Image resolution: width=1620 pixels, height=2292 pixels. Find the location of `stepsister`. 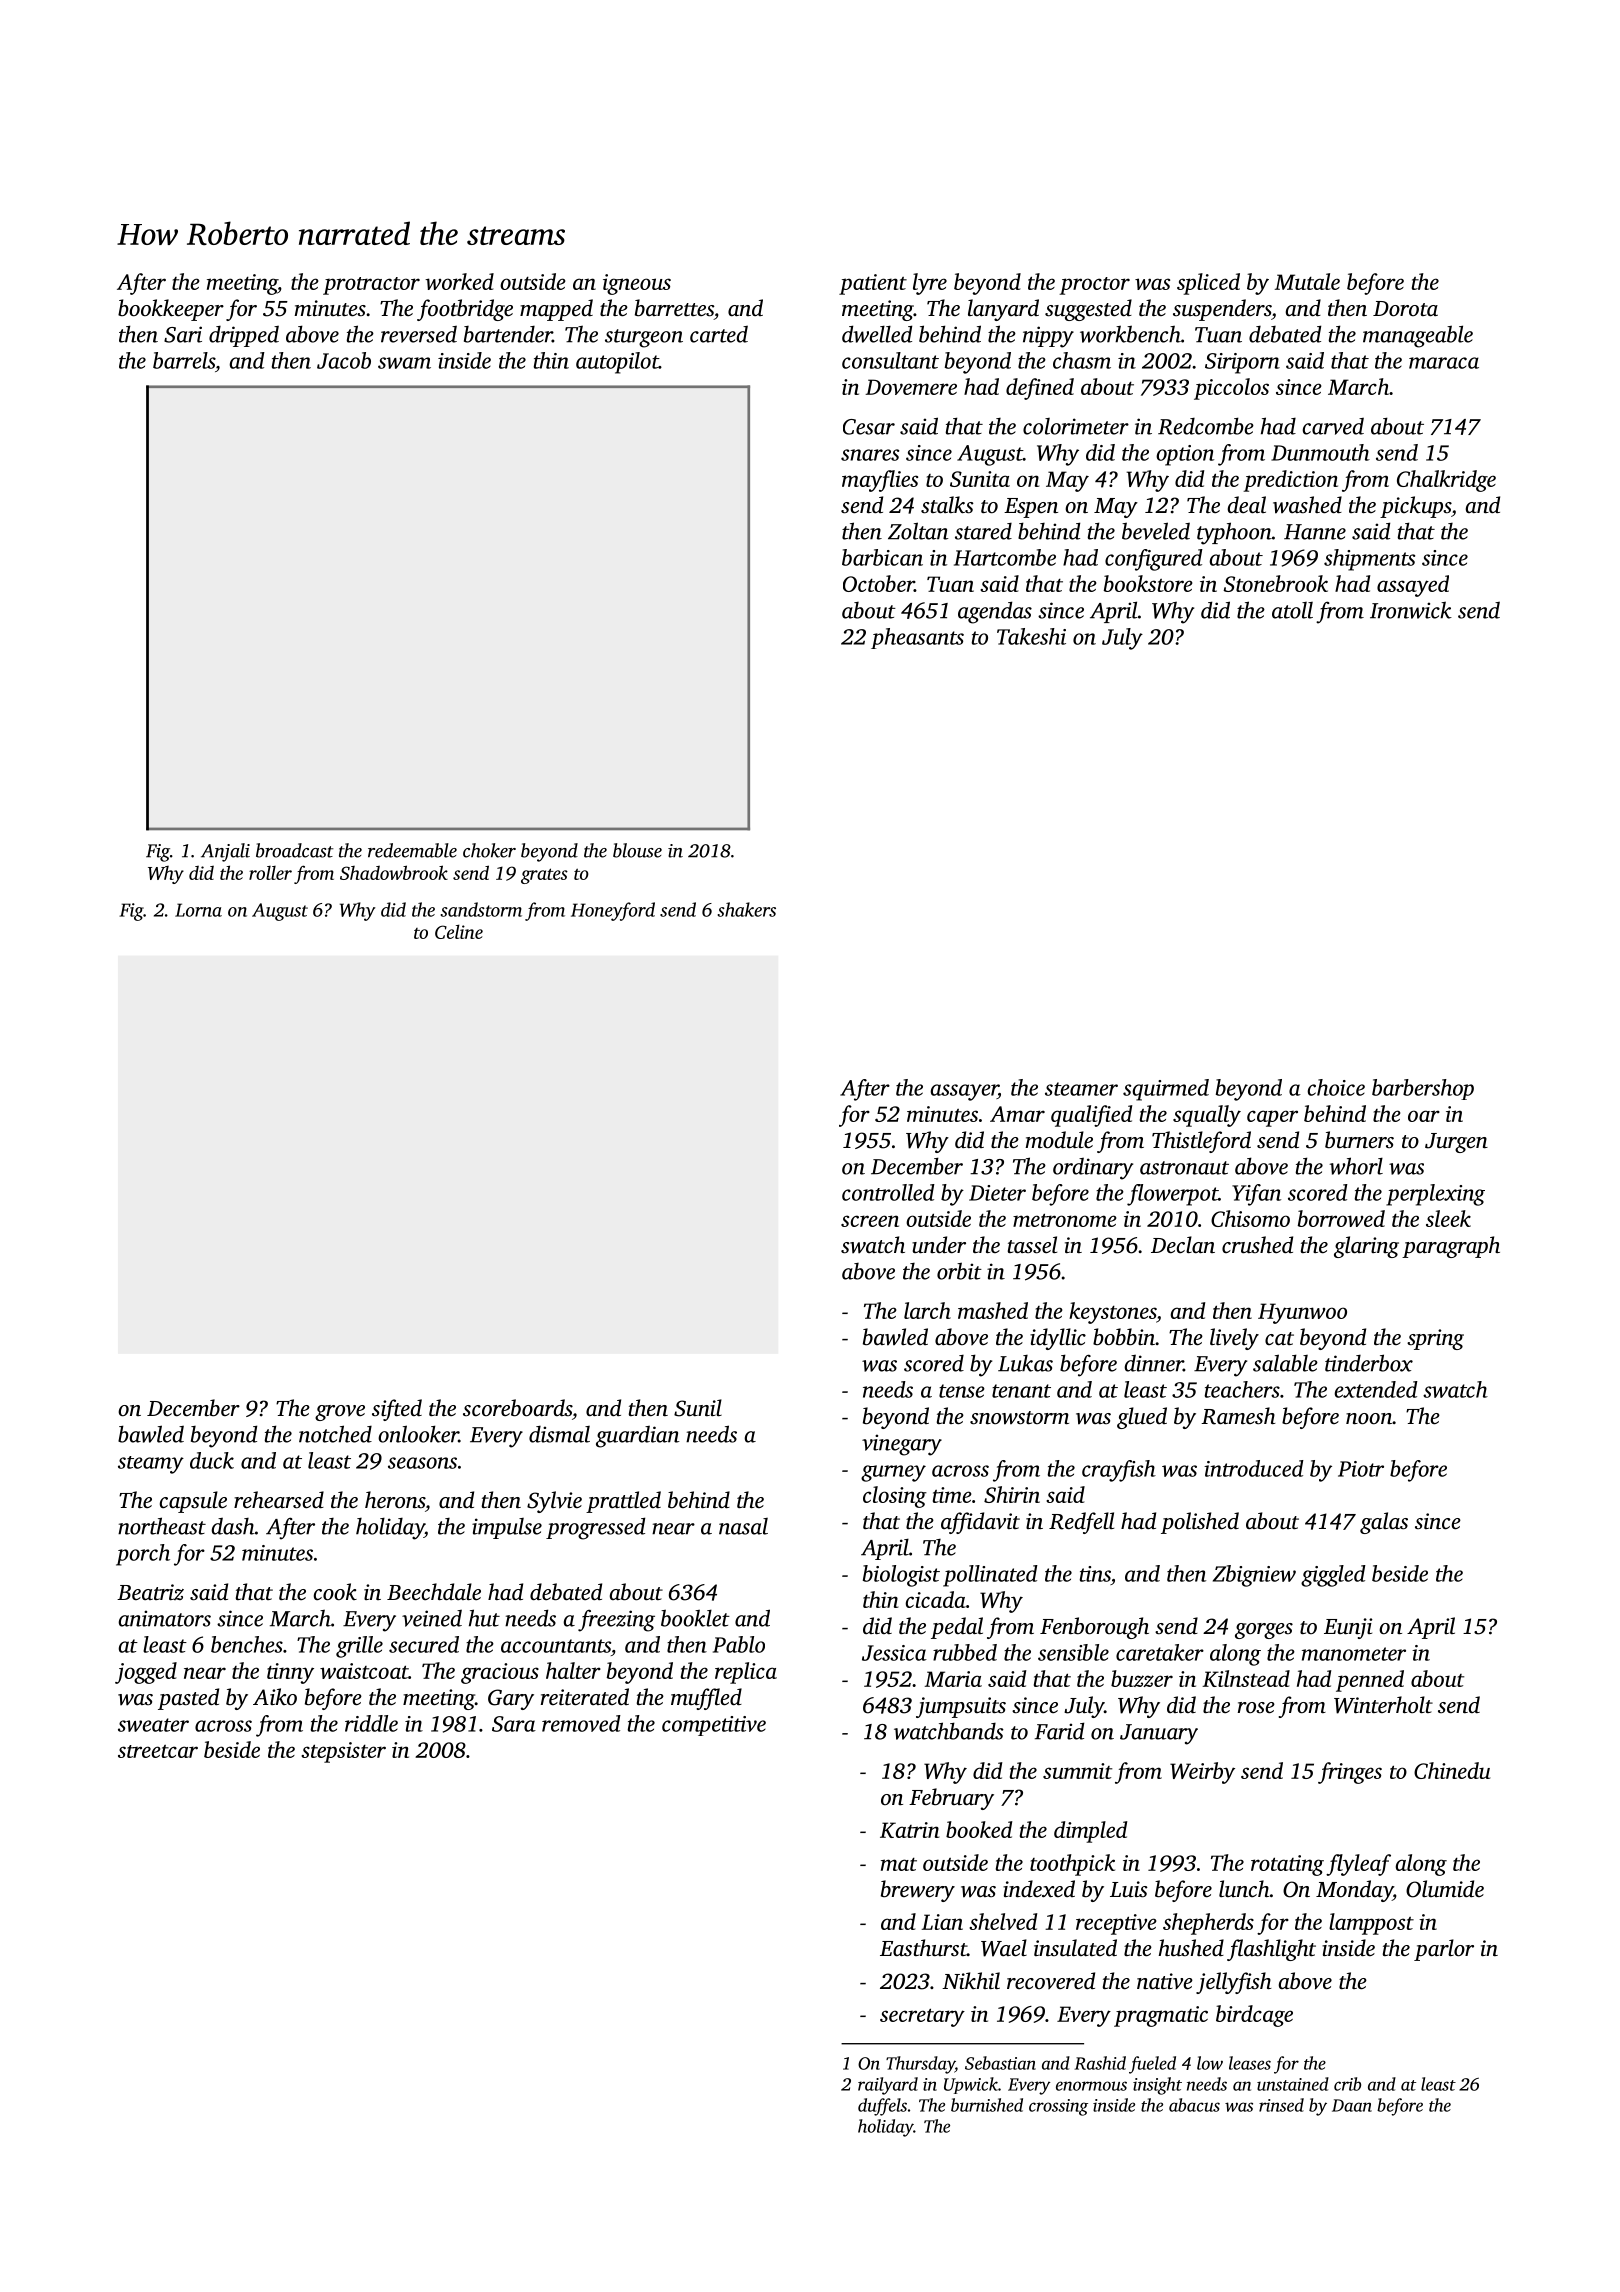

stepsister is located at coordinates (343, 1752).
